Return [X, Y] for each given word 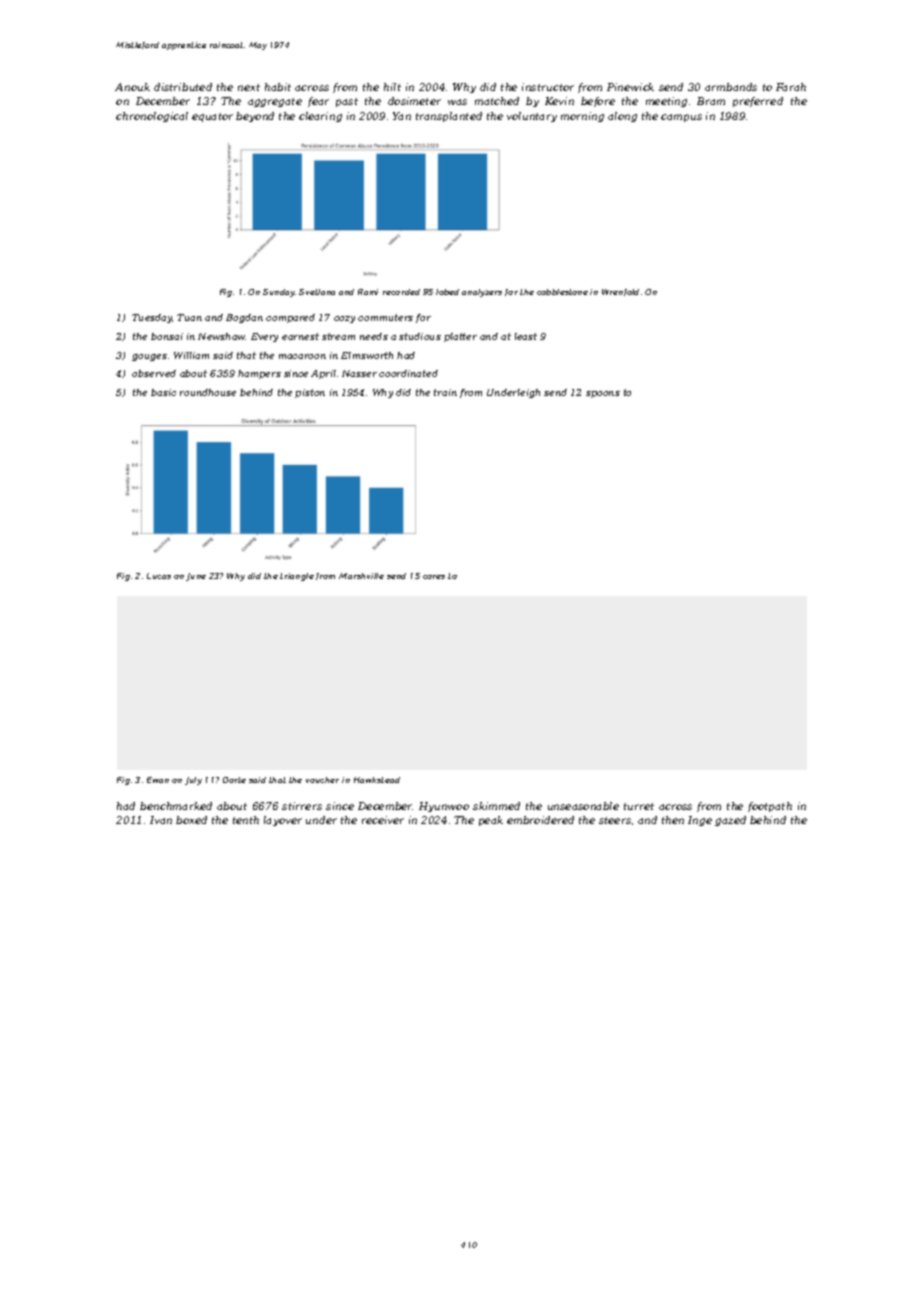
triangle [297, 577]
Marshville [361, 576]
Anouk [132, 87]
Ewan [158, 780]
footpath [770, 807]
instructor [548, 87]
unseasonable [583, 806]
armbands [731, 87]
